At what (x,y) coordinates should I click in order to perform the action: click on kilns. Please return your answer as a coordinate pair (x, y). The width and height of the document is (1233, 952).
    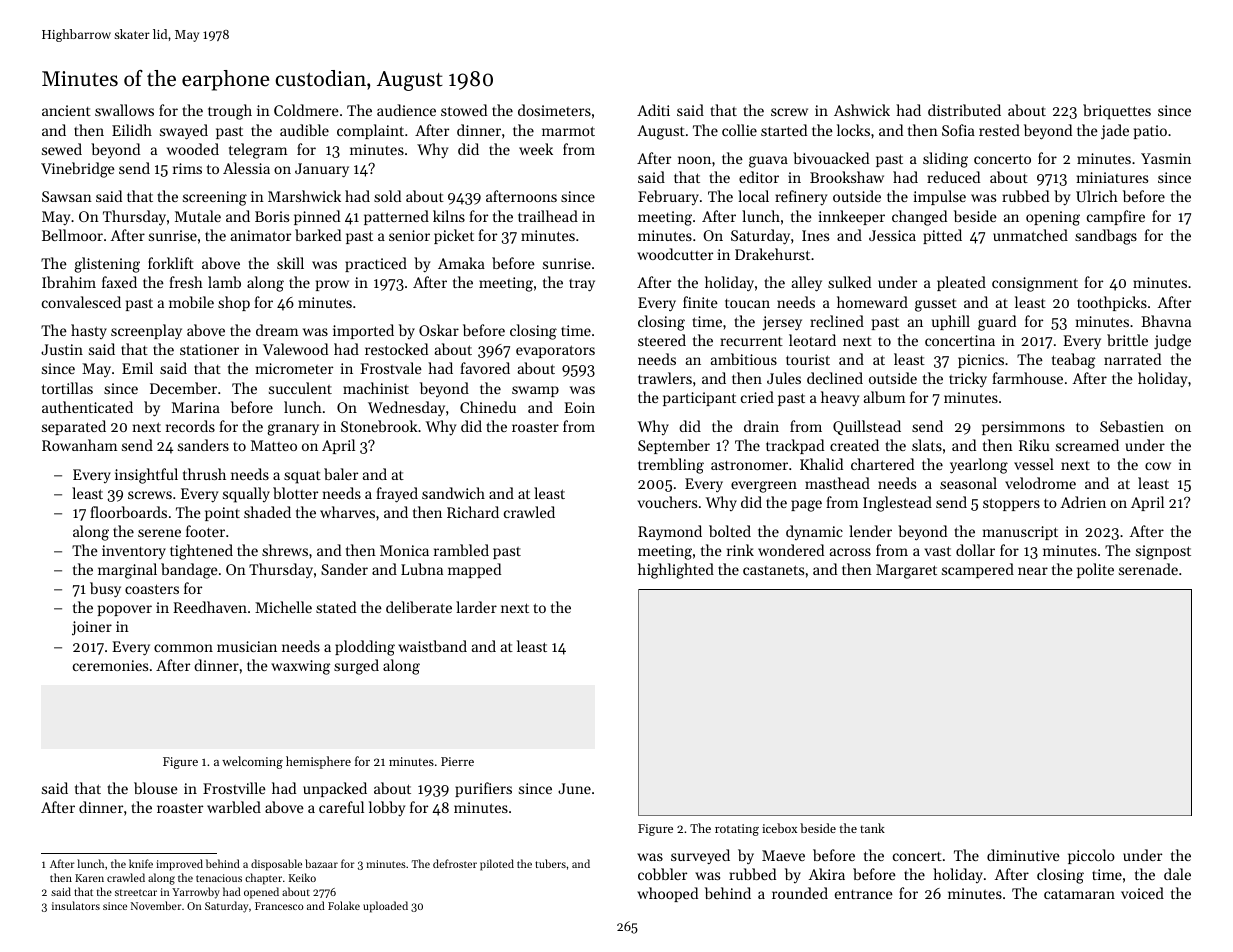
    Looking at the image, I should click on (449, 216).
